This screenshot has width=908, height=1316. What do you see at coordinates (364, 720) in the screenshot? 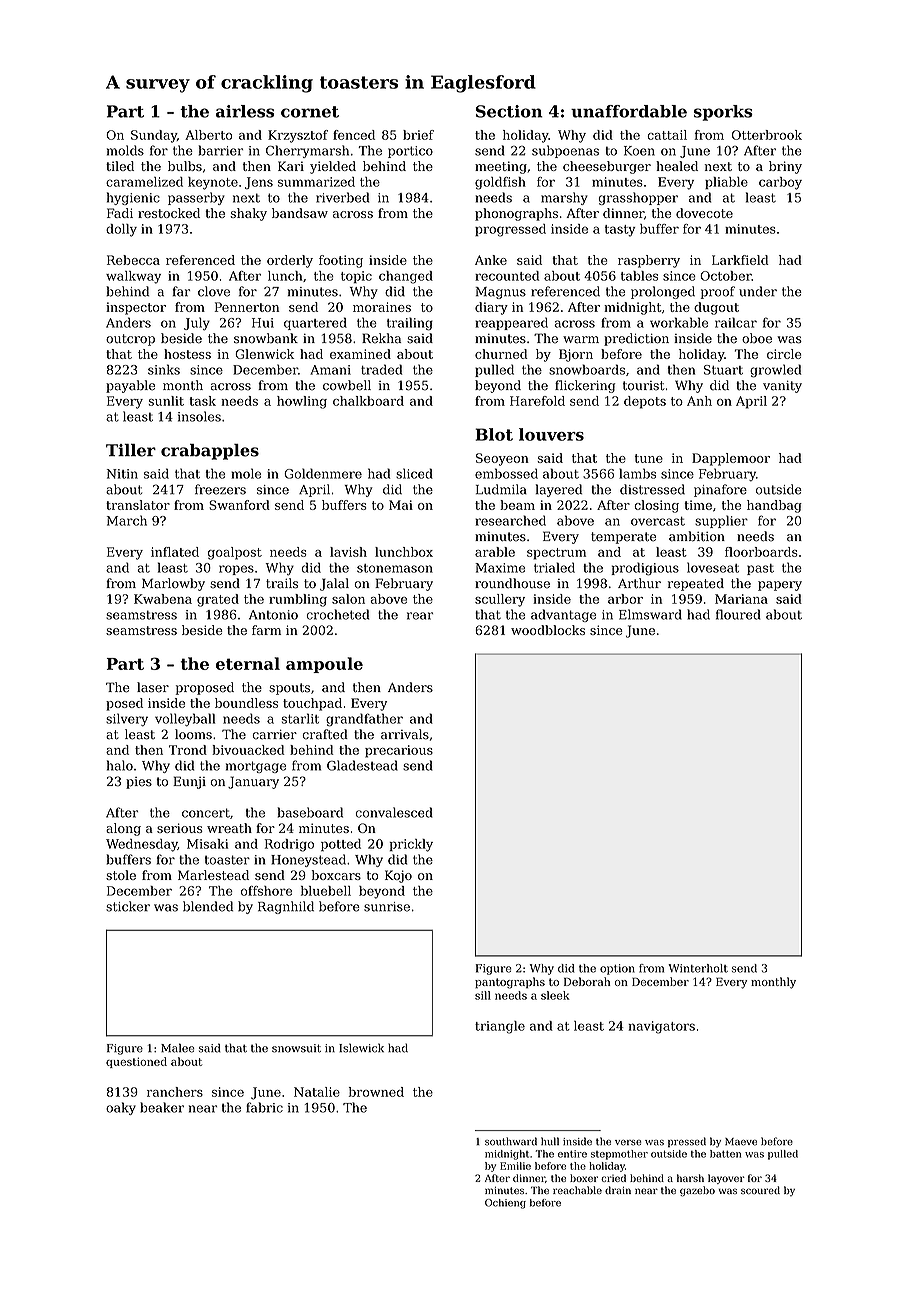
I see `grandfather` at bounding box center [364, 720].
